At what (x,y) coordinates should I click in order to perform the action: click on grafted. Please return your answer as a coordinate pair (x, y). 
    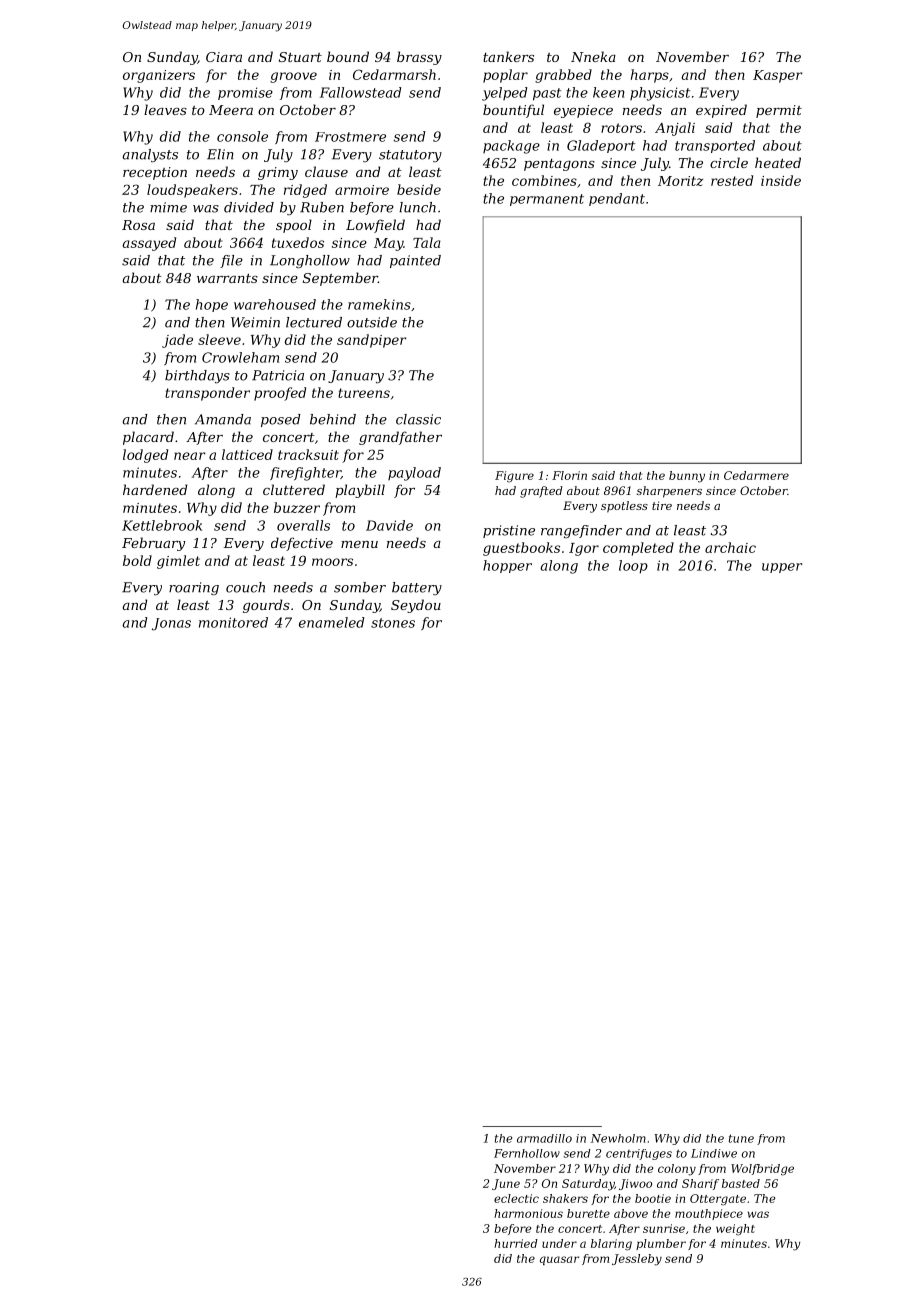
    Looking at the image, I should click on (541, 492).
